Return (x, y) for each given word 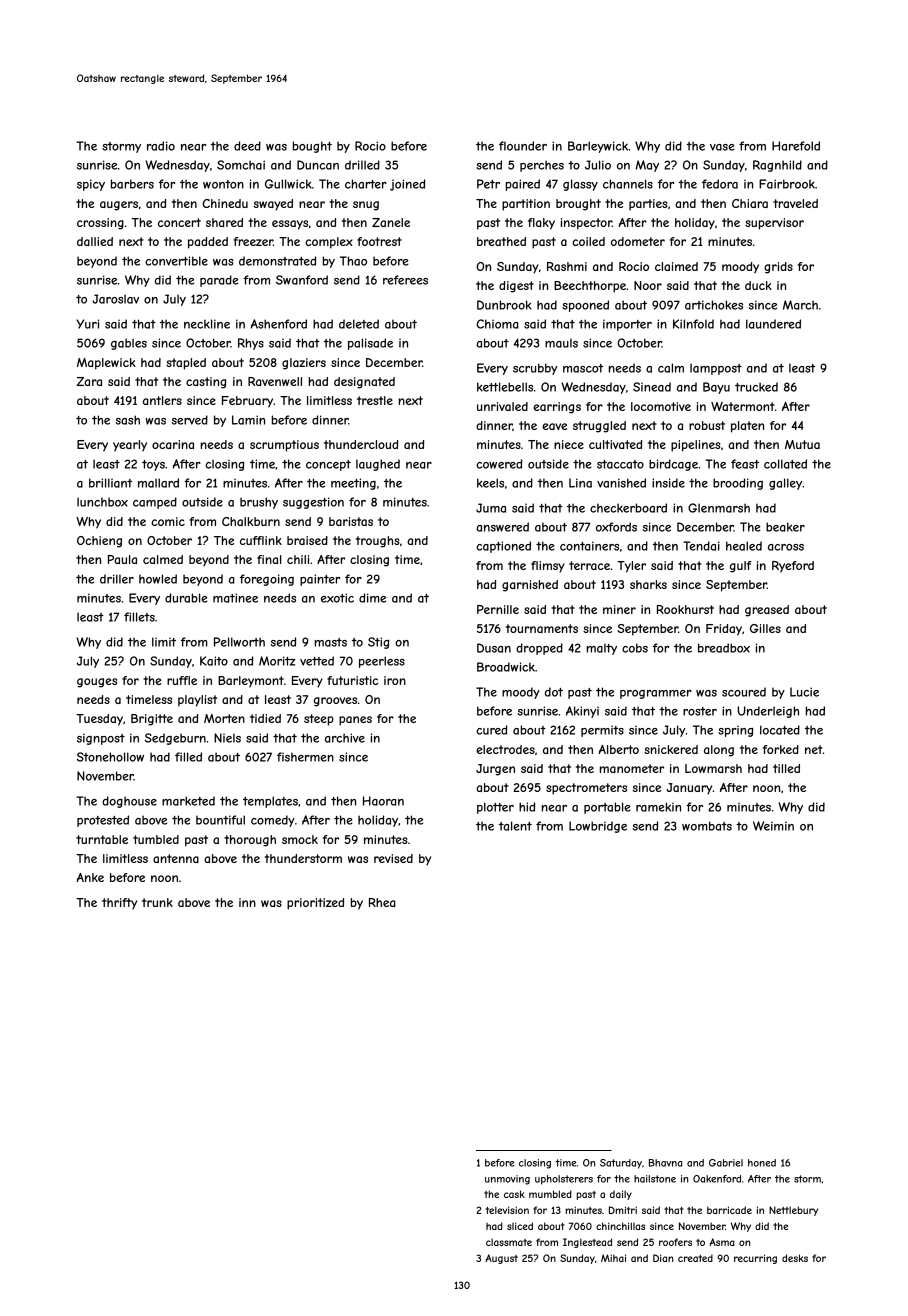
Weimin (773, 826)
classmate (509, 1242)
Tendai (701, 546)
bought (312, 147)
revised (393, 858)
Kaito (214, 661)
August (501, 1259)
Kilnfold (693, 324)
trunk (157, 902)
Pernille (498, 609)
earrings (557, 408)
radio (161, 146)
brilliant (110, 483)
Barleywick (598, 147)
